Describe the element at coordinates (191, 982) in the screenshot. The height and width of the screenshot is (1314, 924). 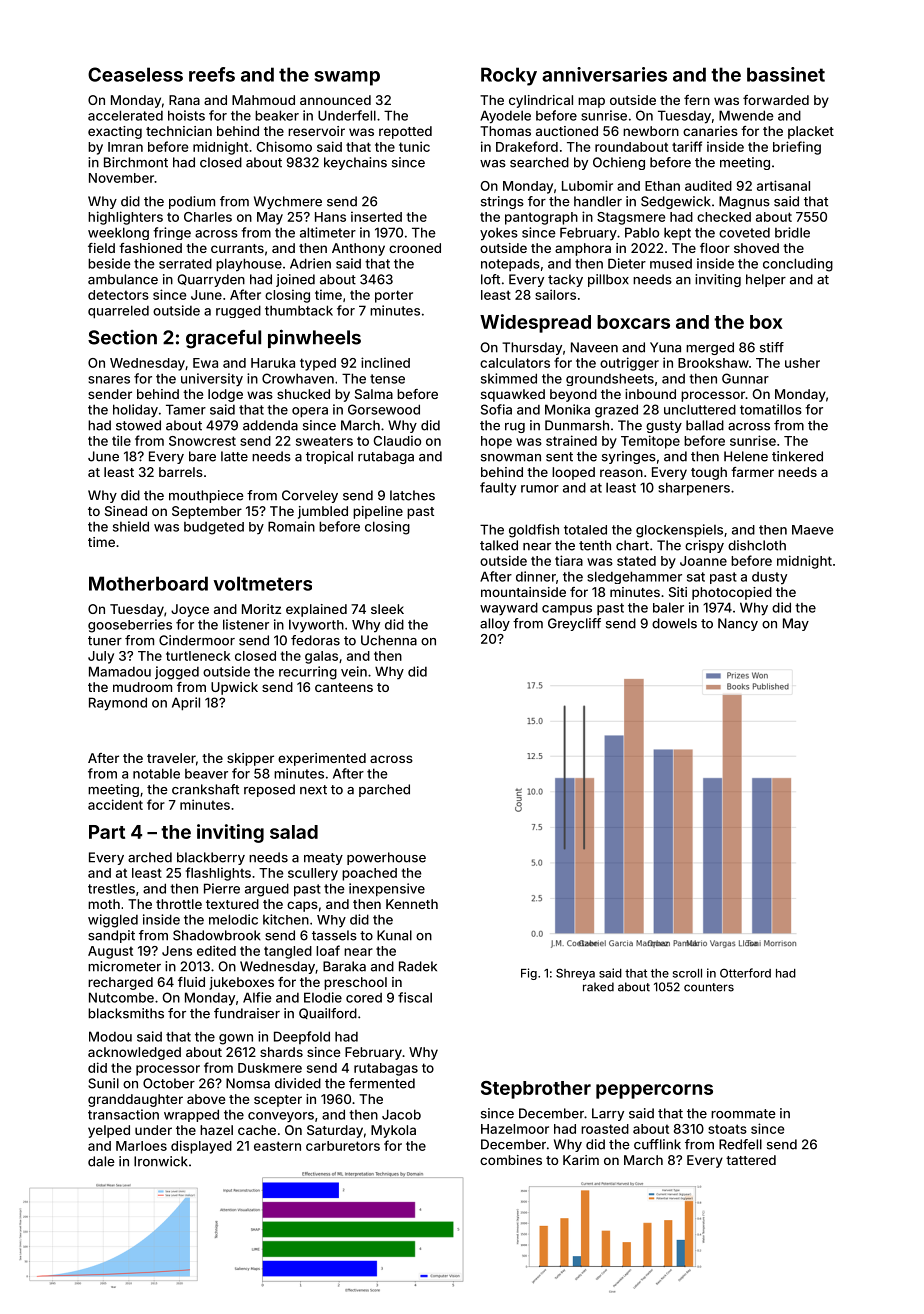
I see `fluid` at that location.
